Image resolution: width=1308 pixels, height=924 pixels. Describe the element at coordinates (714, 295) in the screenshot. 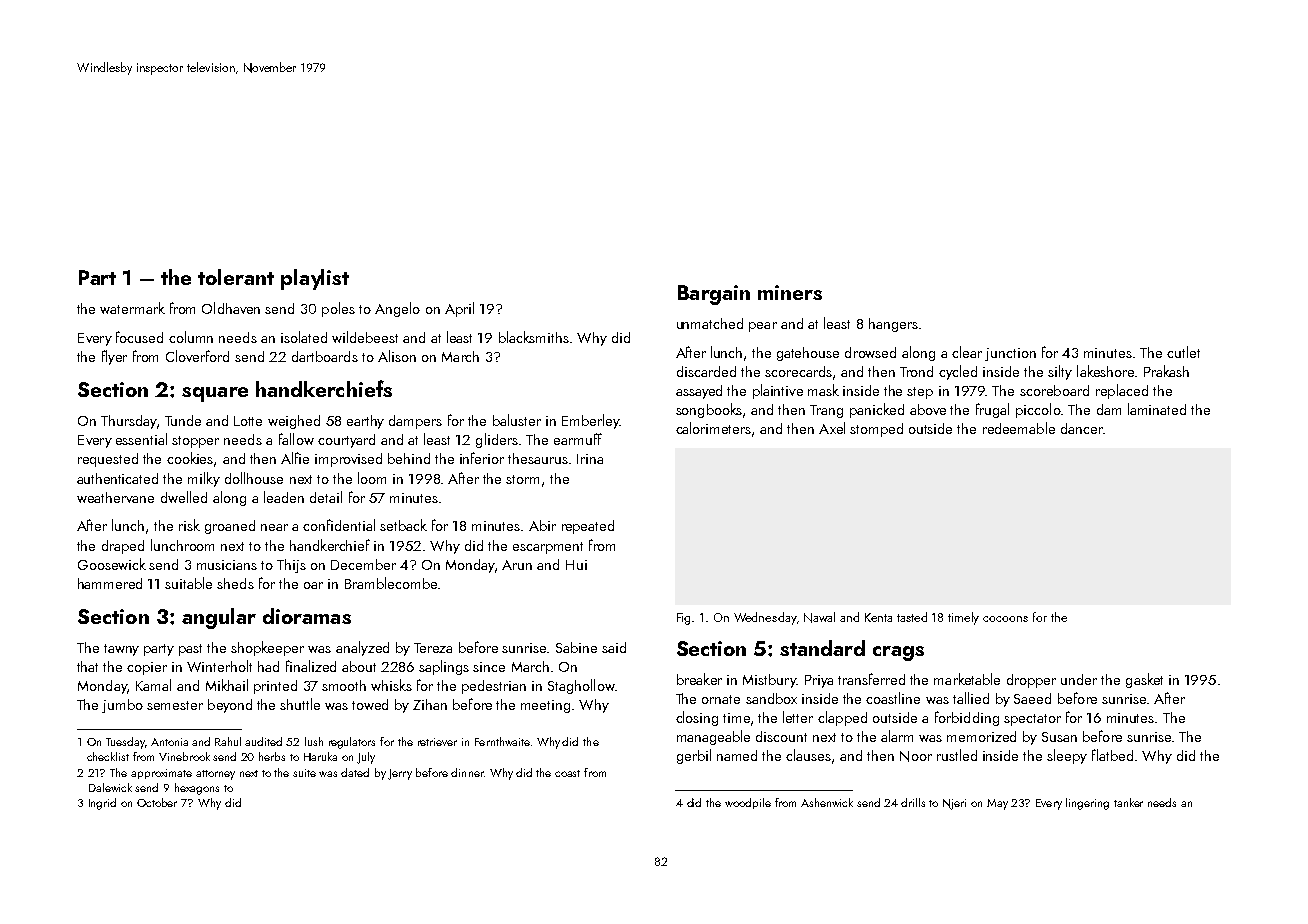

I see `Bargain` at that location.
